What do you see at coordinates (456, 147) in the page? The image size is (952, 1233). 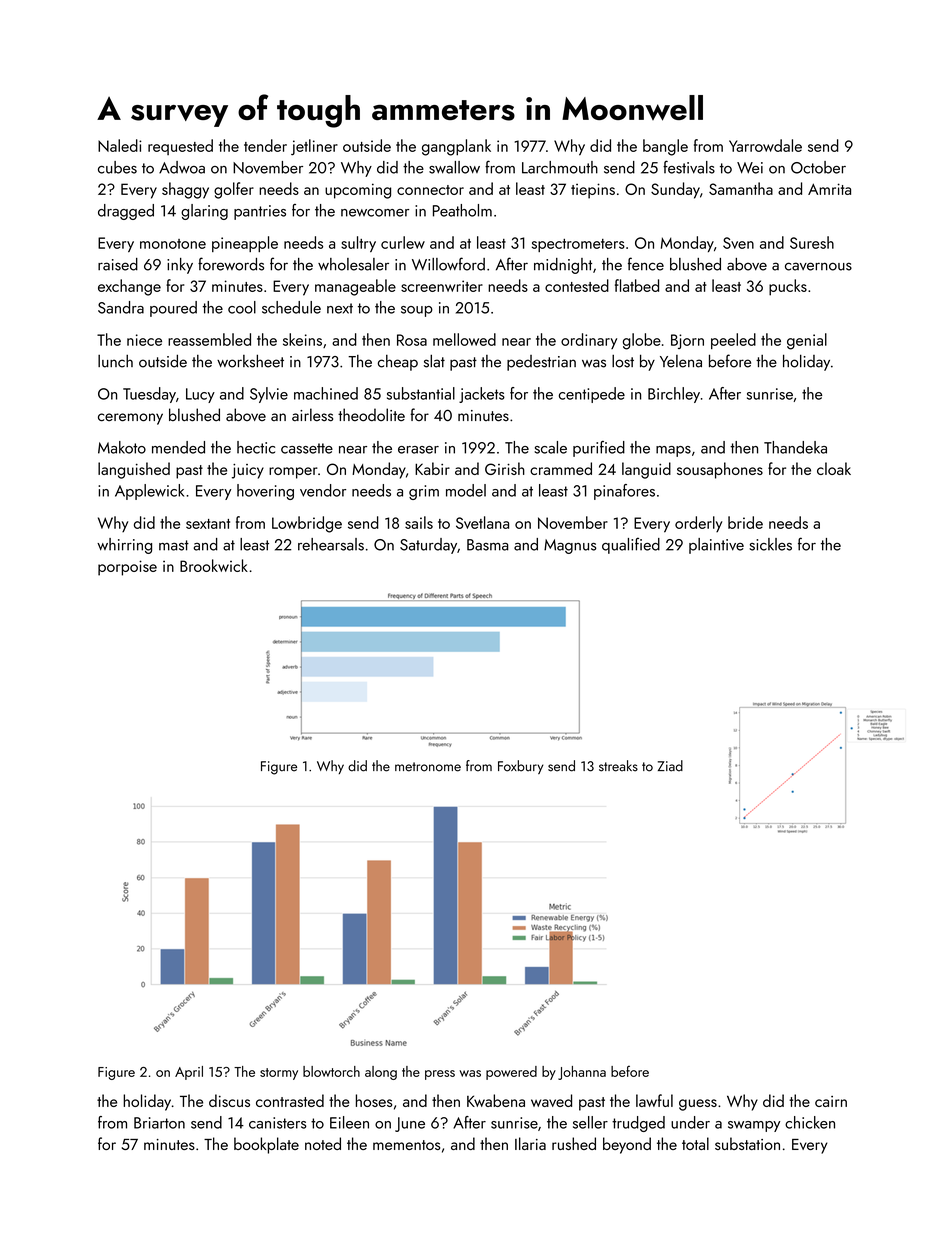 I see `gangplank` at bounding box center [456, 147].
